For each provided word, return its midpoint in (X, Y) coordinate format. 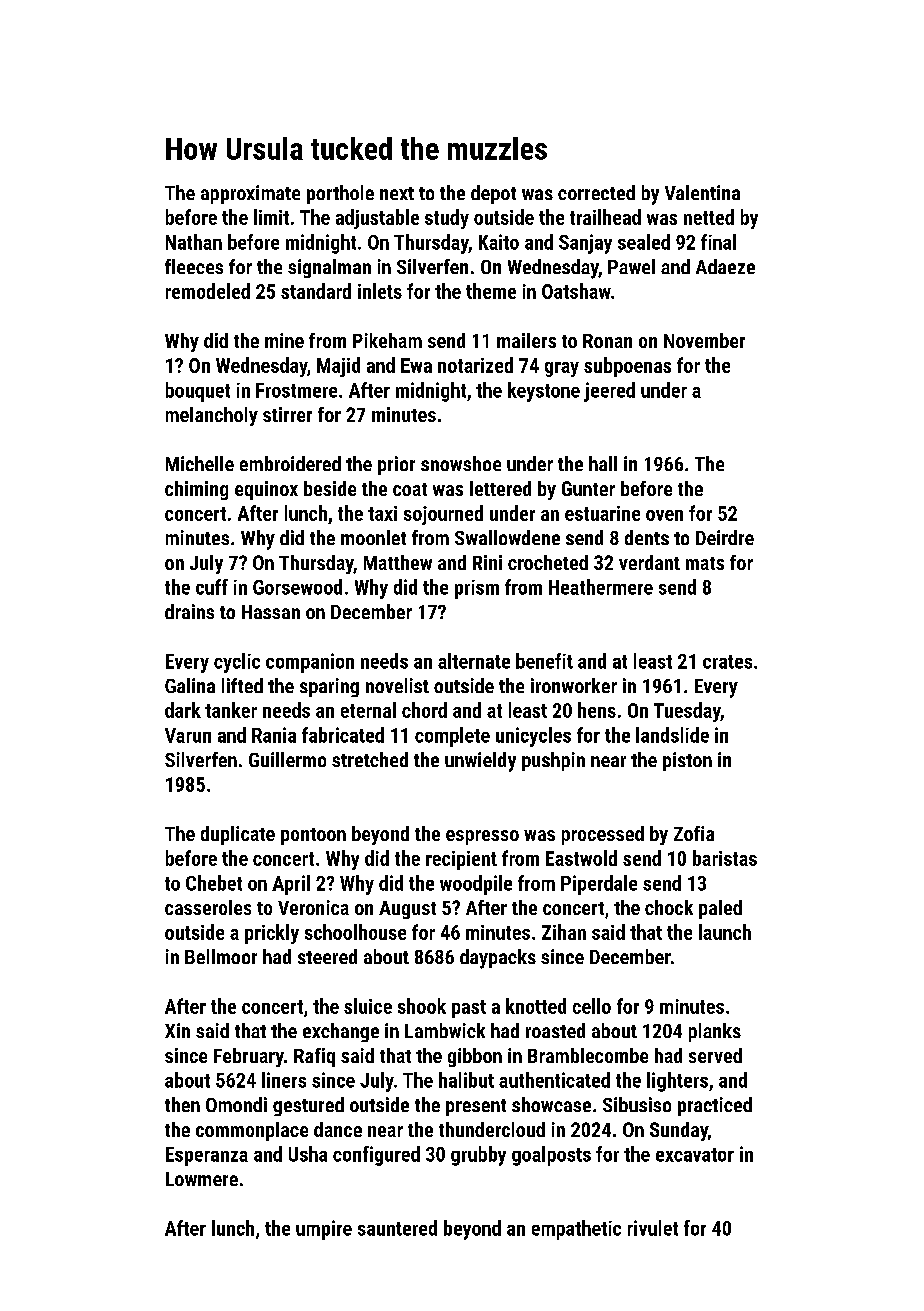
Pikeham (387, 340)
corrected (596, 192)
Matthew (398, 562)
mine (284, 340)
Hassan (271, 612)
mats (705, 563)
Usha (308, 1154)
